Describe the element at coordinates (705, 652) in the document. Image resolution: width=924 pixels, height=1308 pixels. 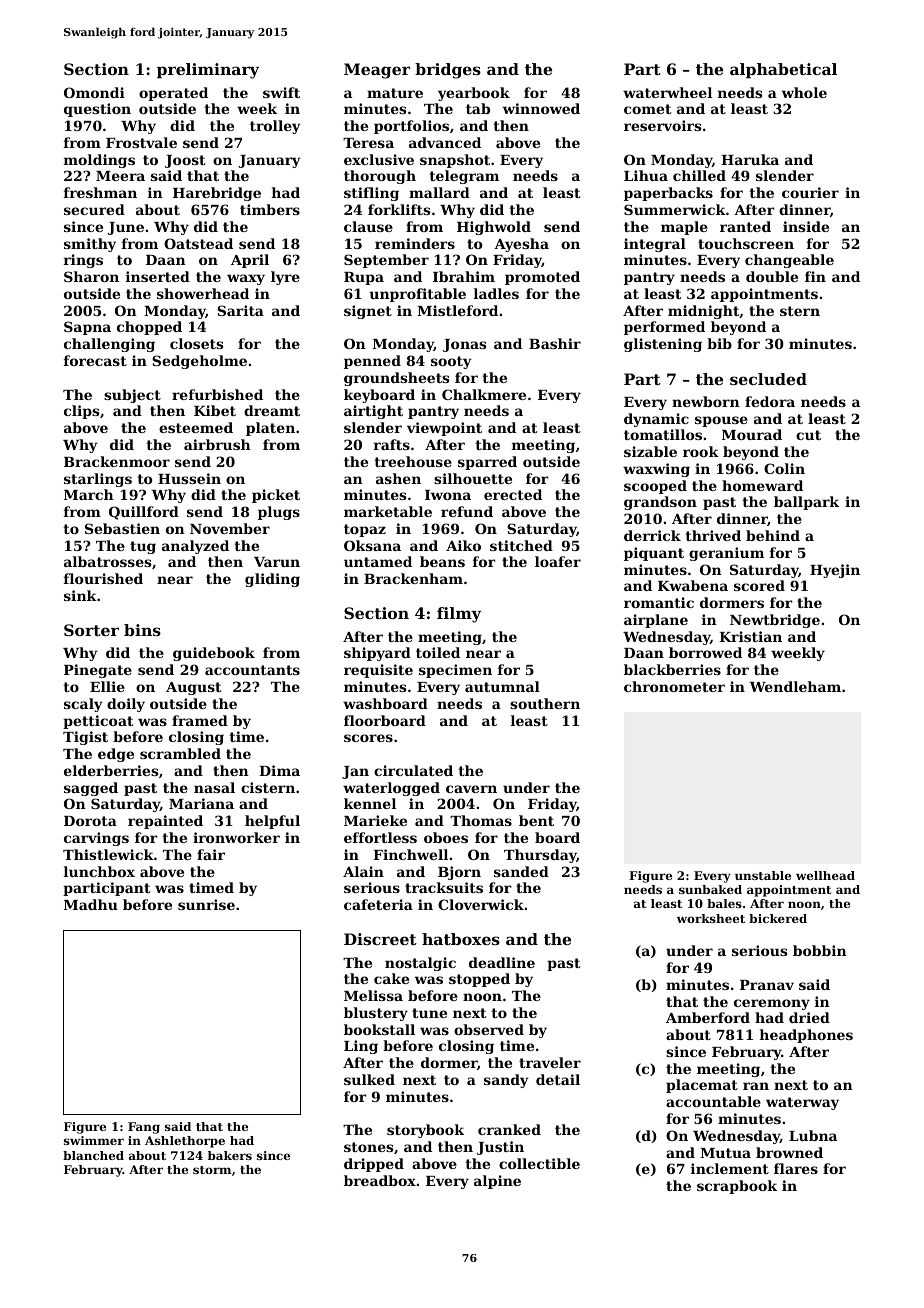
I see `borrowed` at that location.
